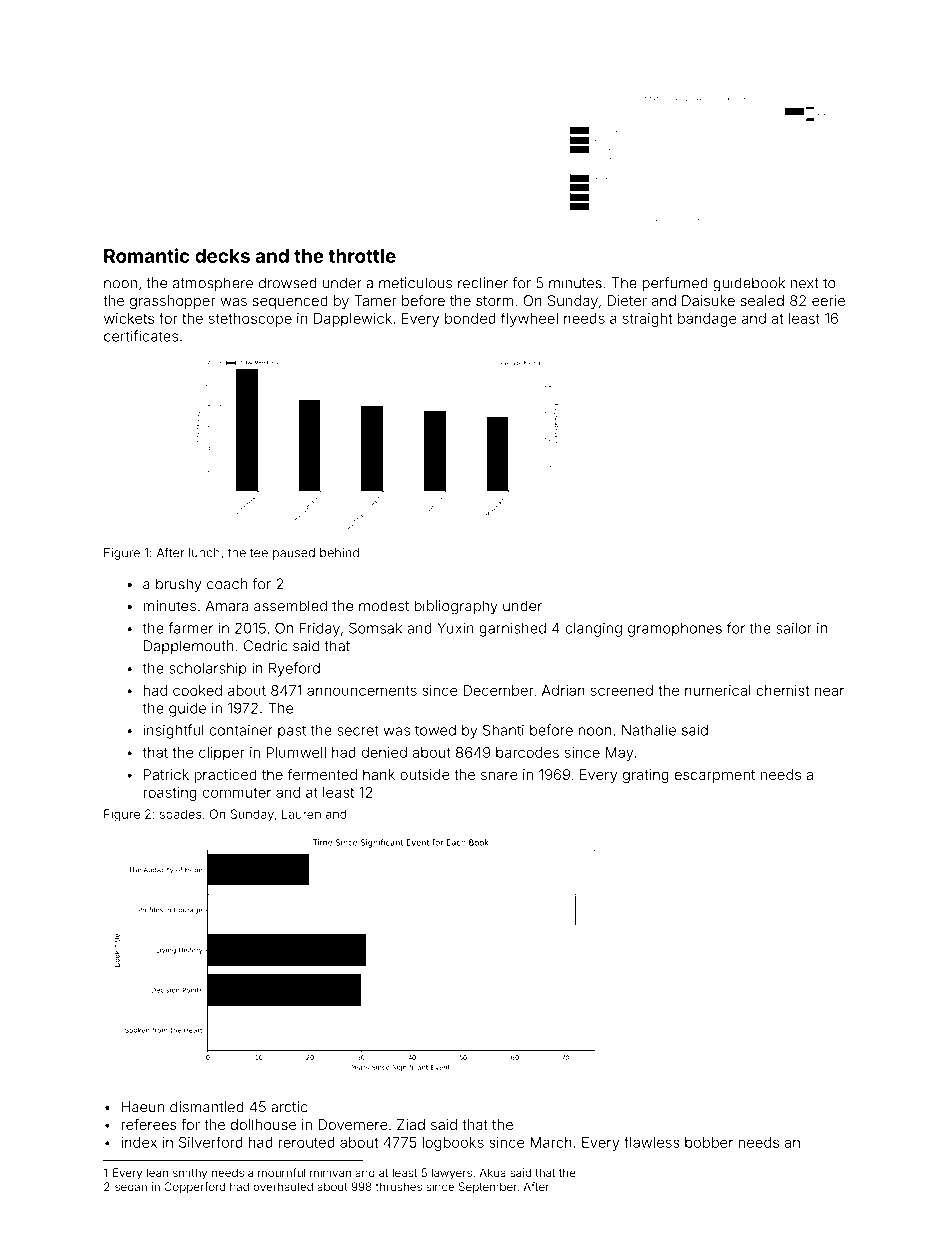 The width and height of the screenshot is (952, 1233). I want to click on sailor, so click(794, 628).
